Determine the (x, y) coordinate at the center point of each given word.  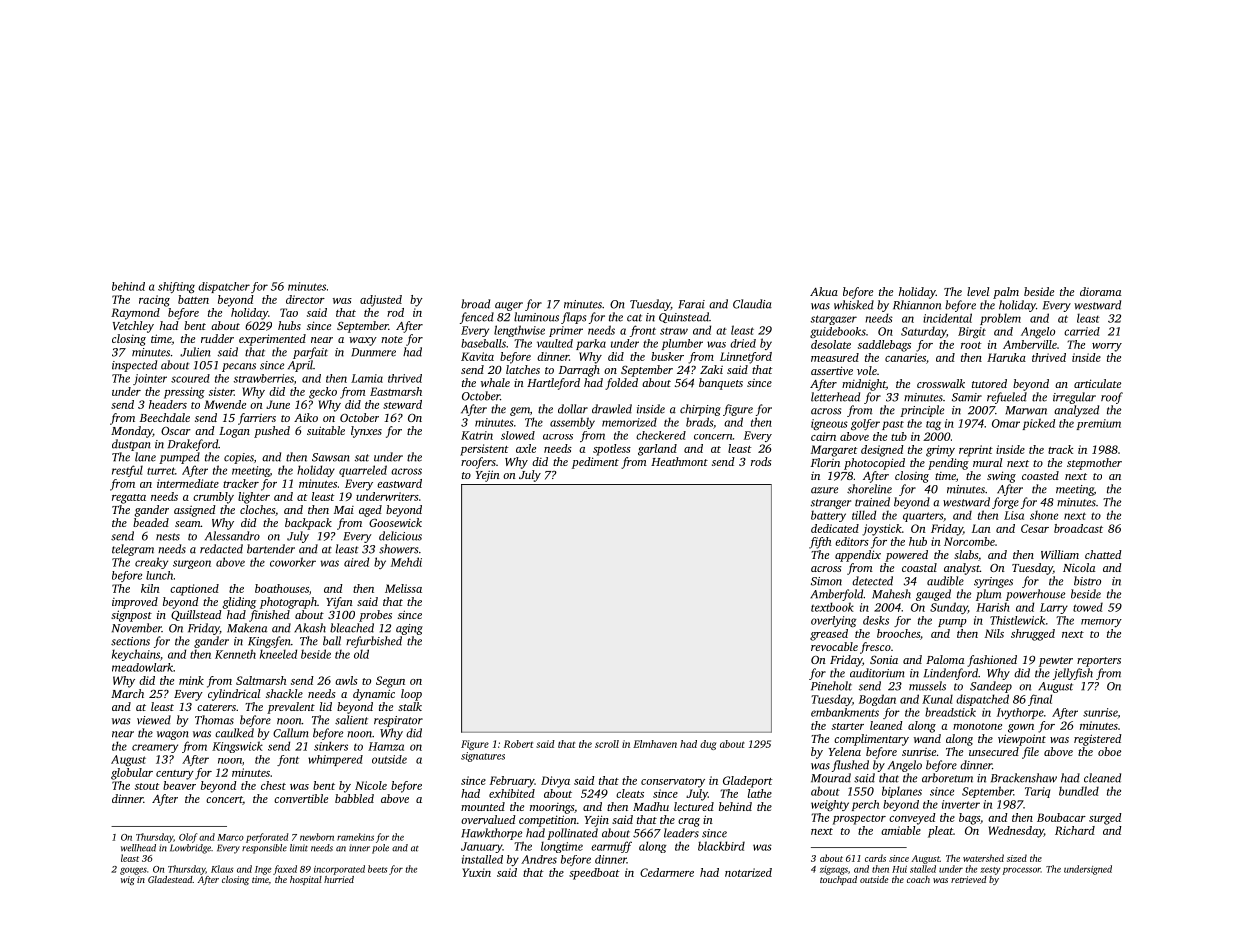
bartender (271, 549)
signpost (131, 616)
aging (409, 629)
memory (1101, 623)
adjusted (381, 301)
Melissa (403, 588)
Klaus (222, 869)
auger (509, 306)
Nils (994, 633)
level (978, 291)
